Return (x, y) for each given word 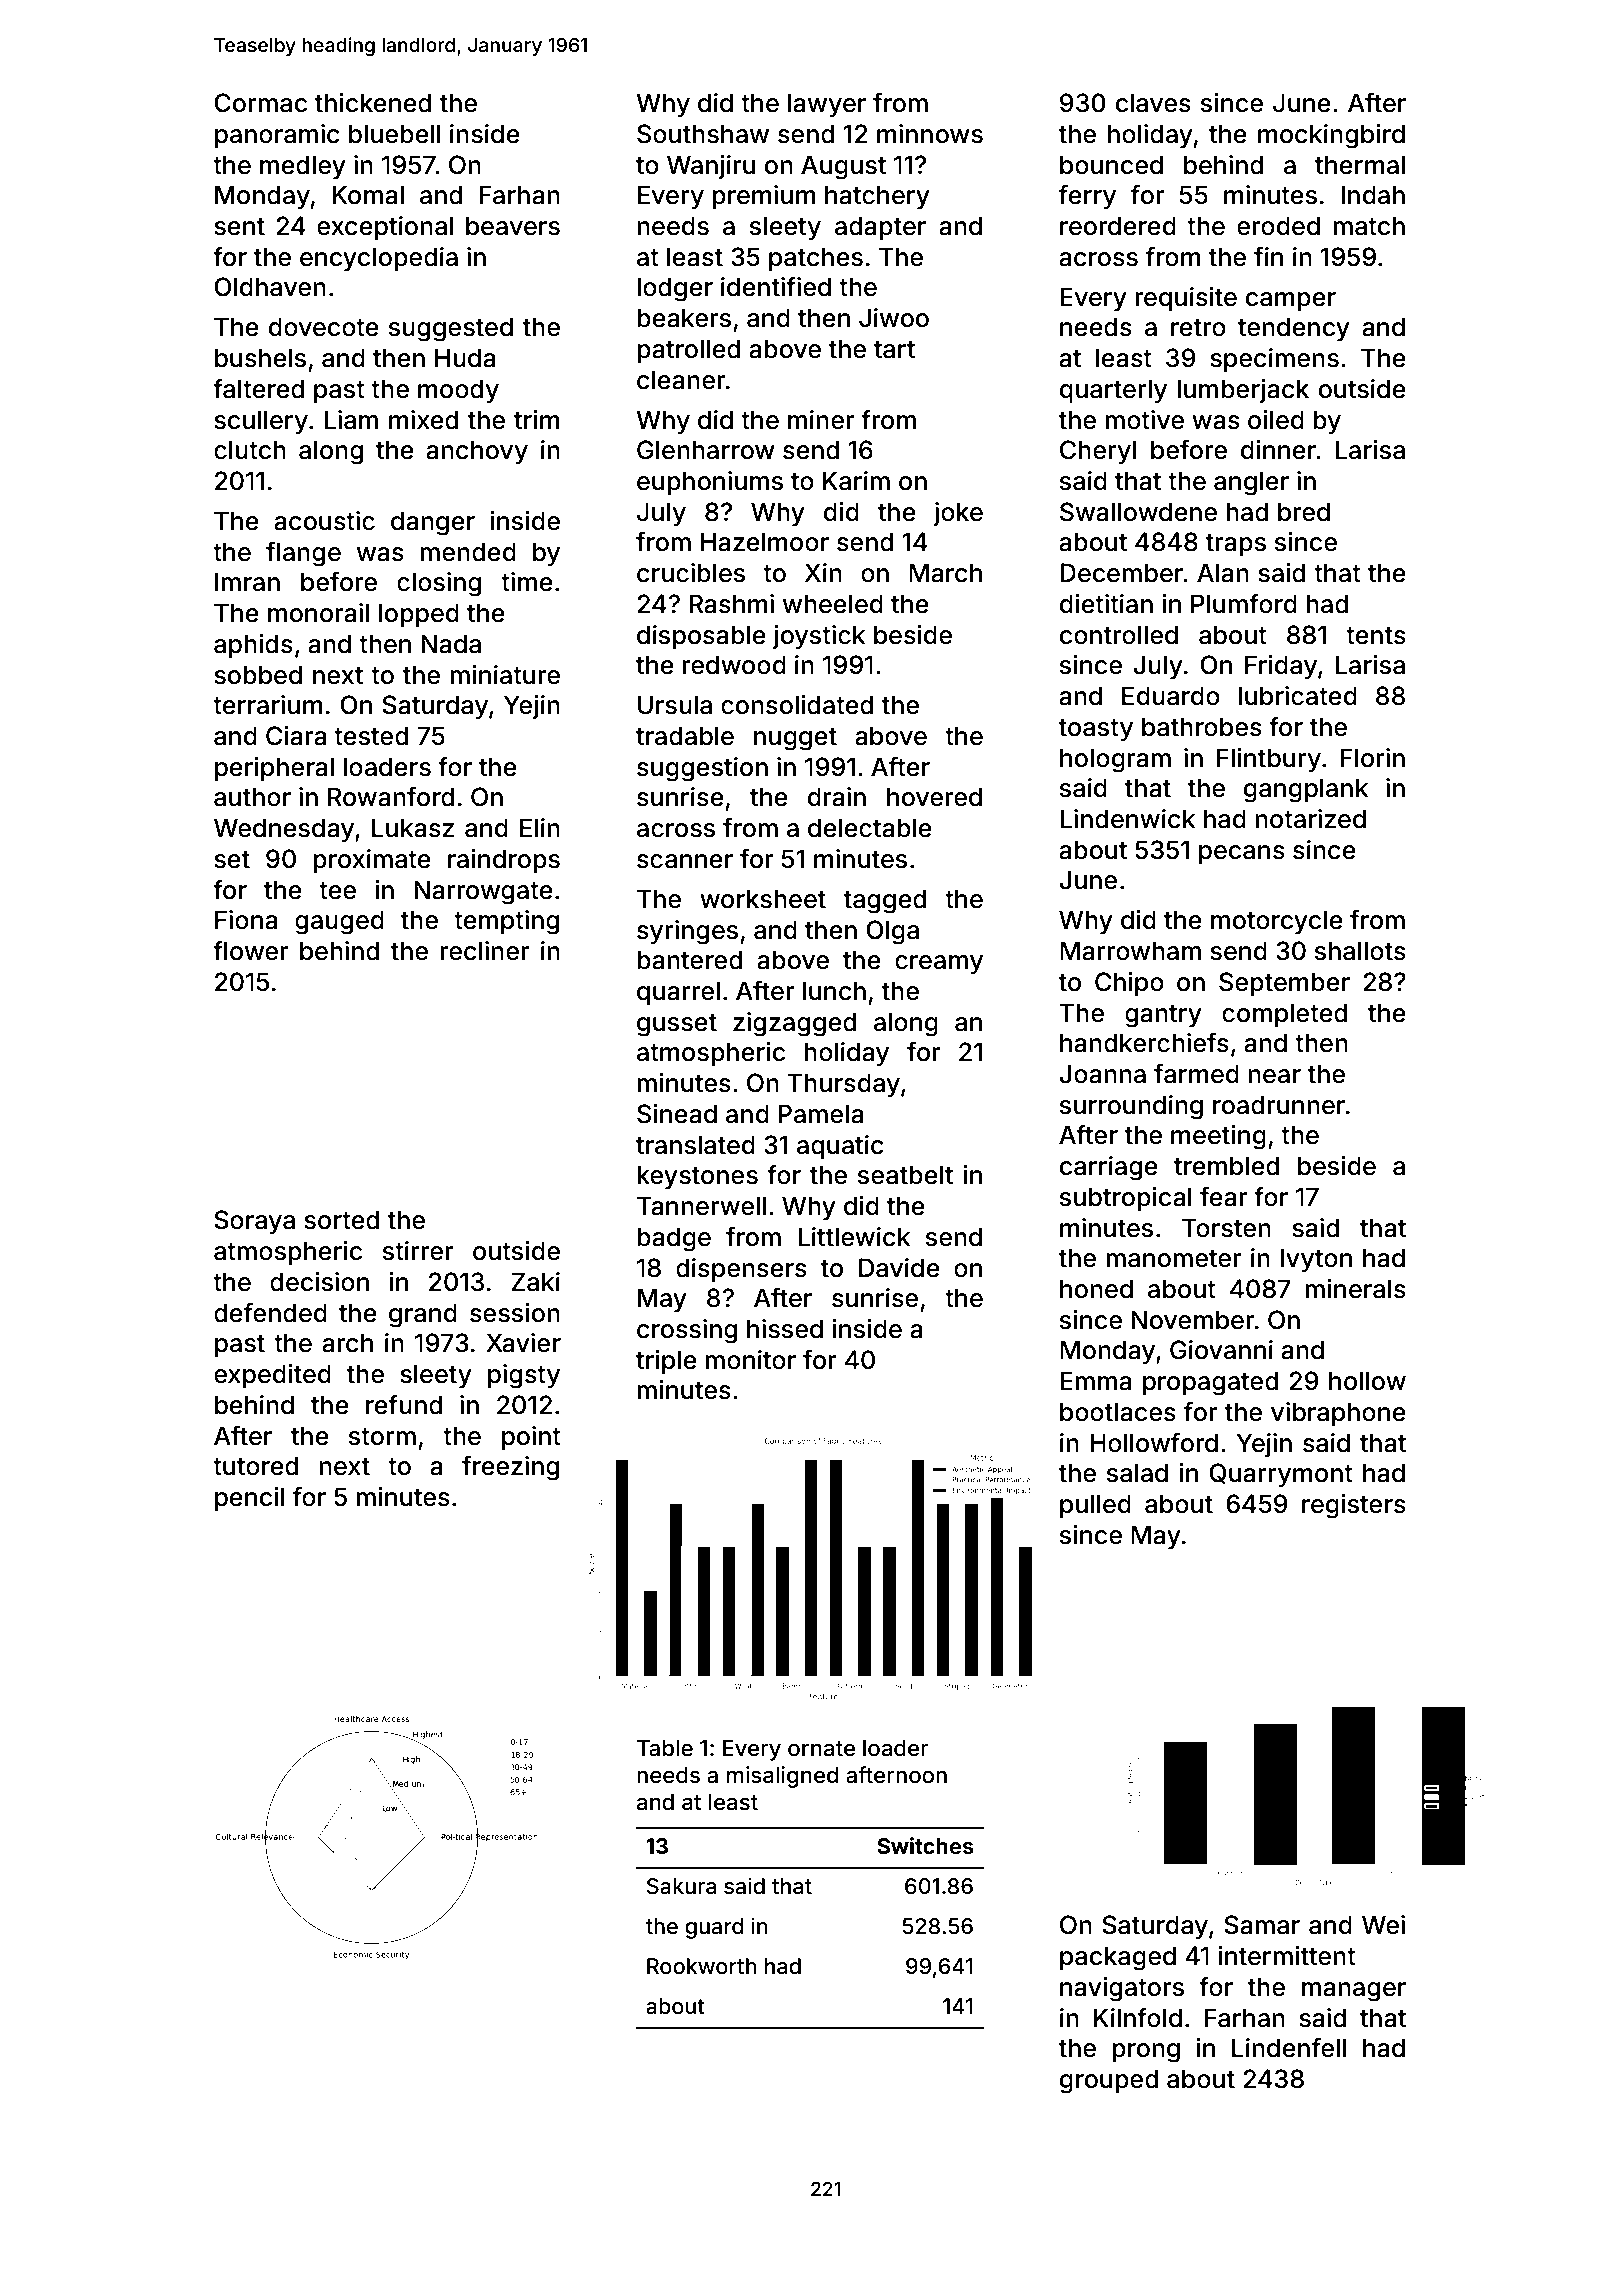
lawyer (827, 105)
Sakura (681, 1886)
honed (1096, 1289)
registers (1354, 1506)
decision (319, 1282)
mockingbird (1331, 136)
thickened (373, 103)
